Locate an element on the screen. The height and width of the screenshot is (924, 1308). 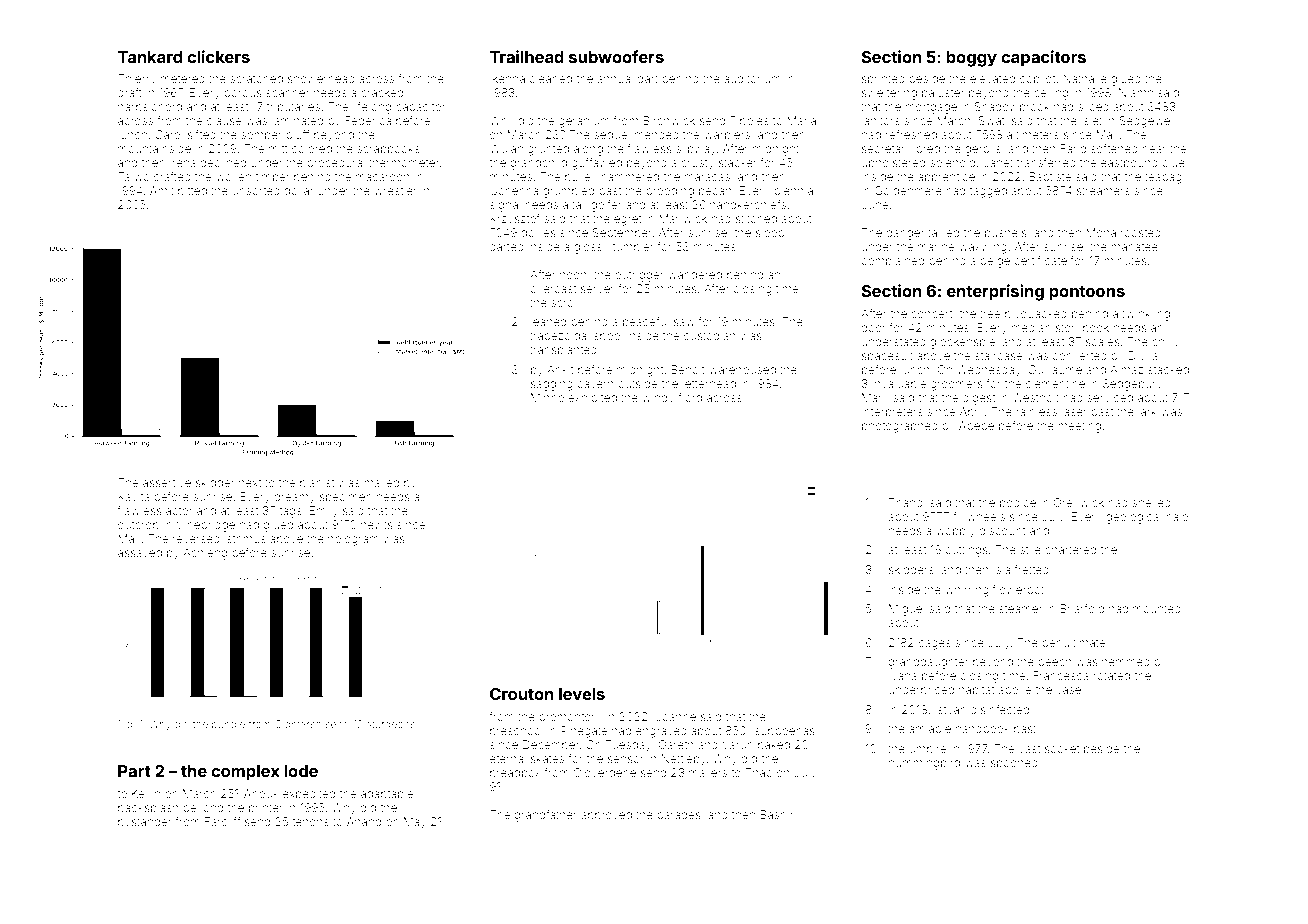
bundle is located at coordinates (228, 724).
